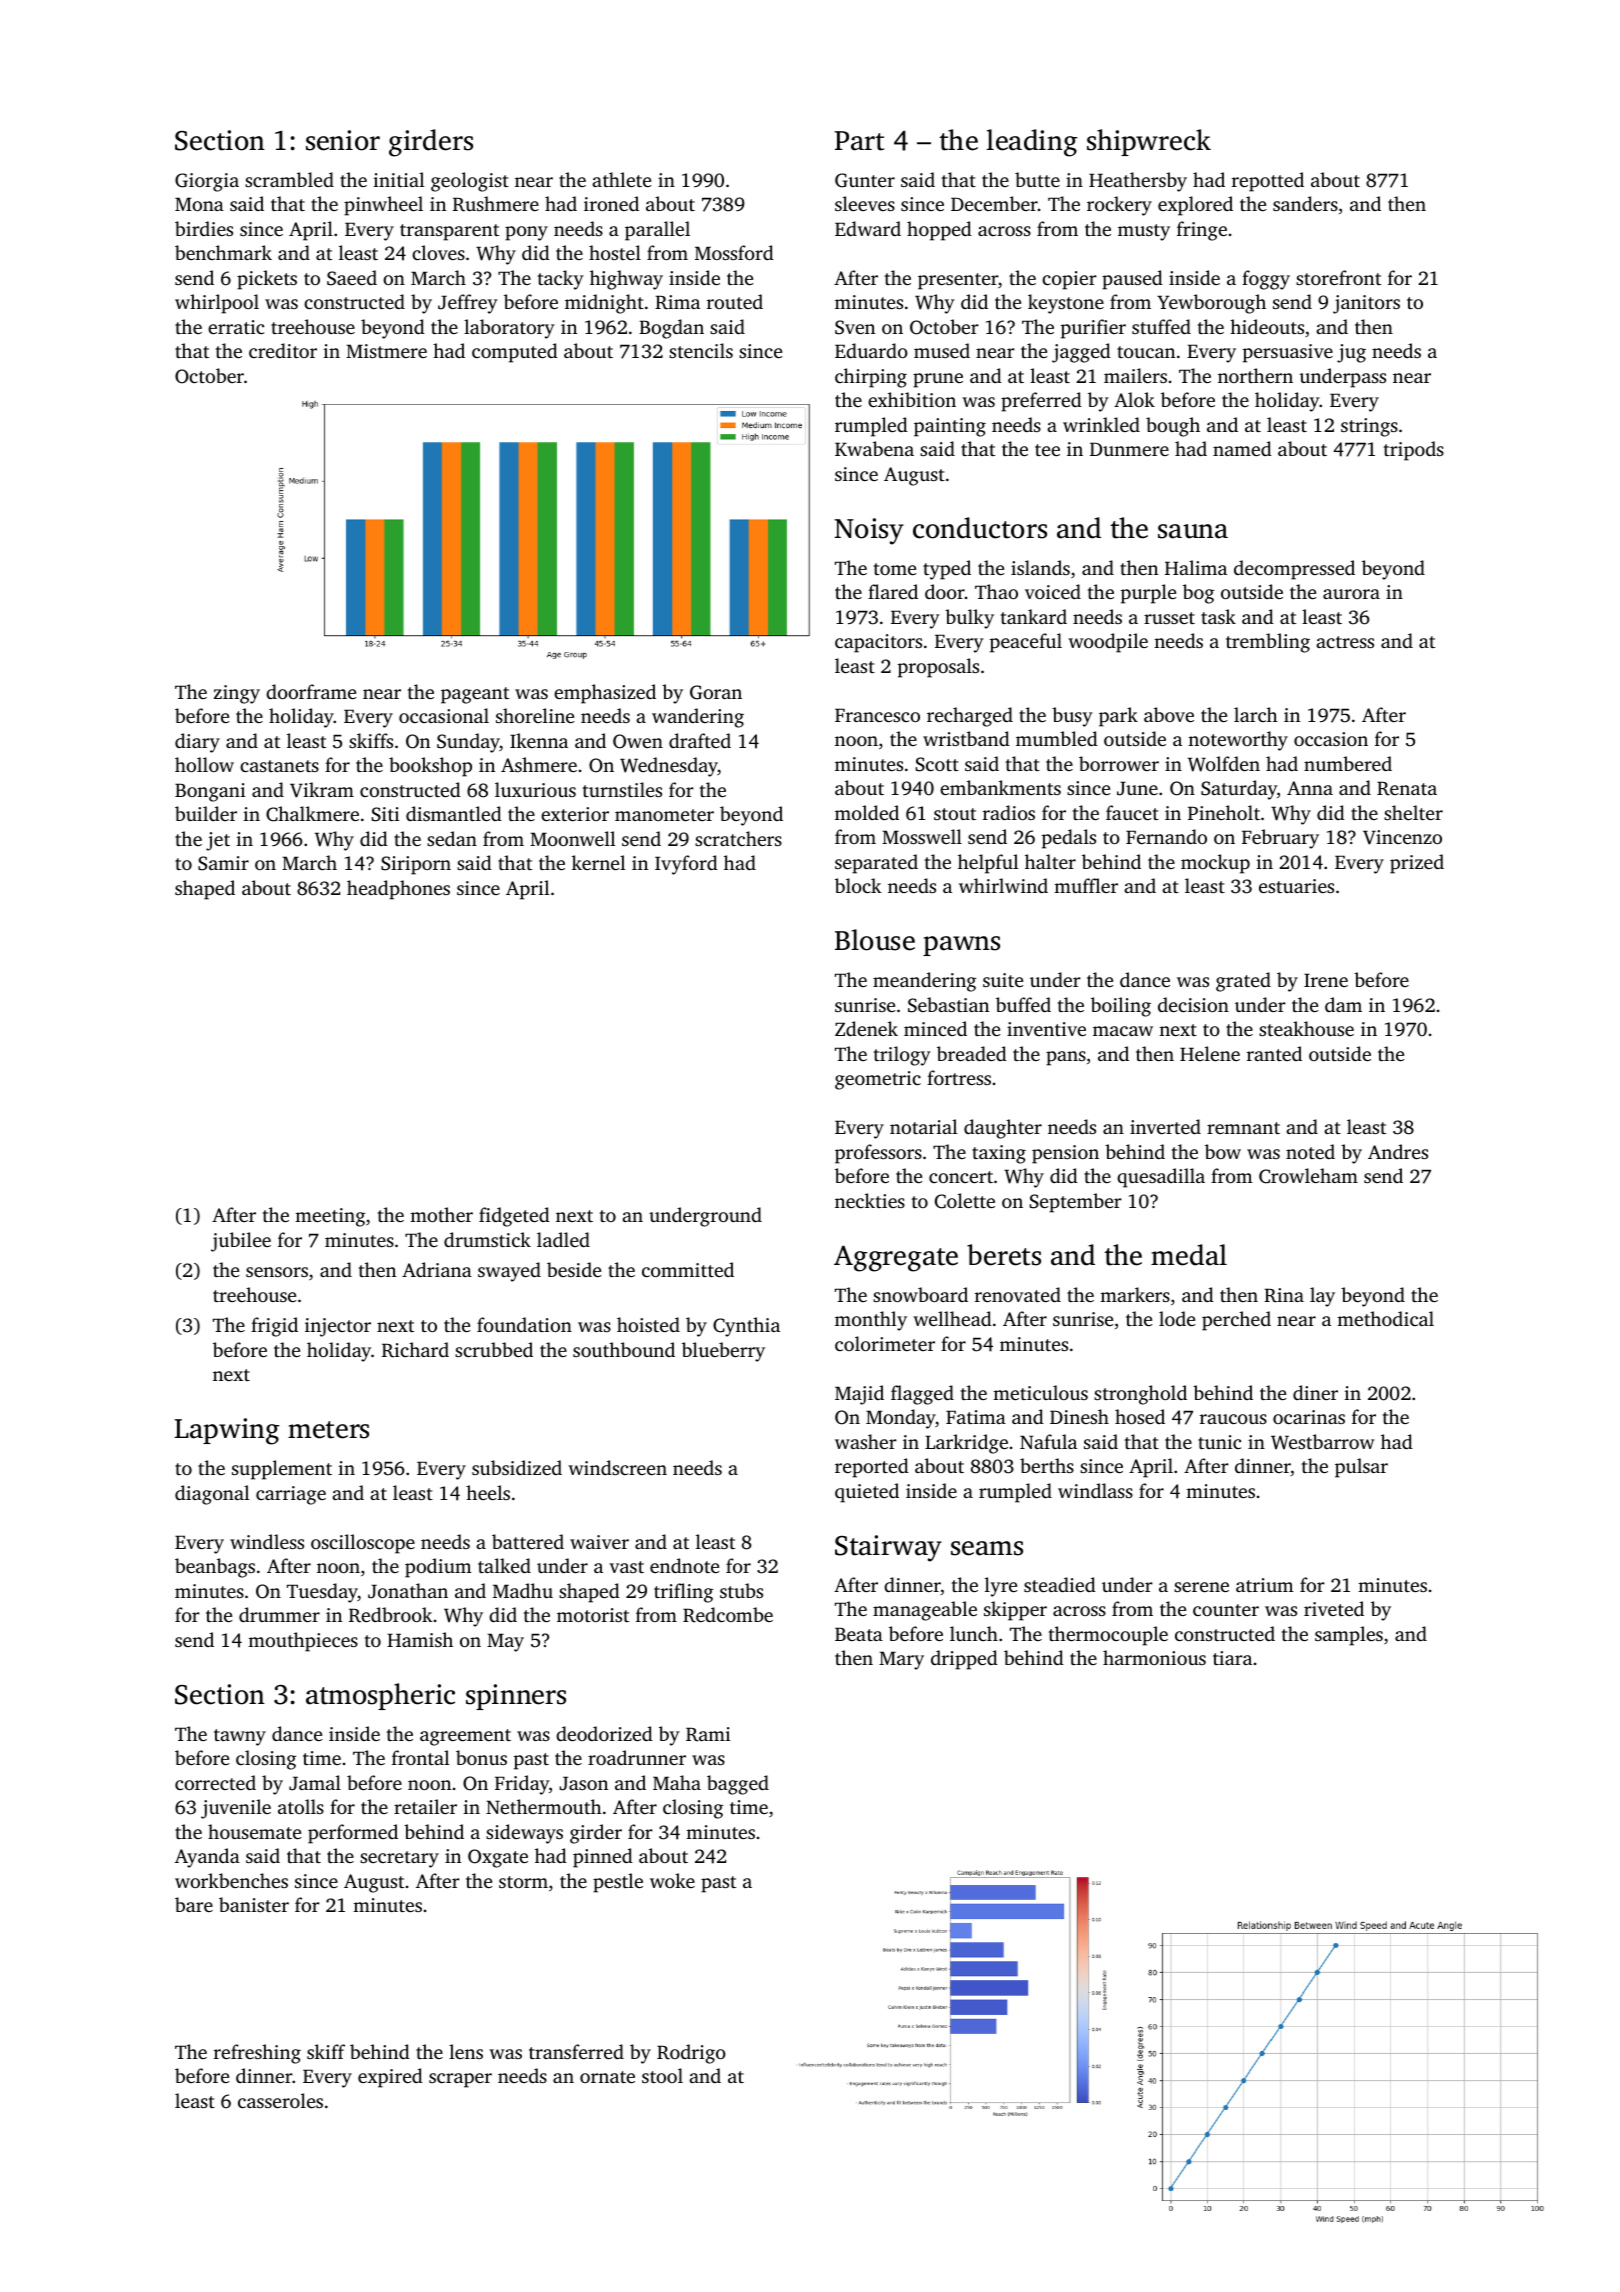  Describe the element at coordinates (1031, 143) in the screenshot. I see `leading` at that location.
